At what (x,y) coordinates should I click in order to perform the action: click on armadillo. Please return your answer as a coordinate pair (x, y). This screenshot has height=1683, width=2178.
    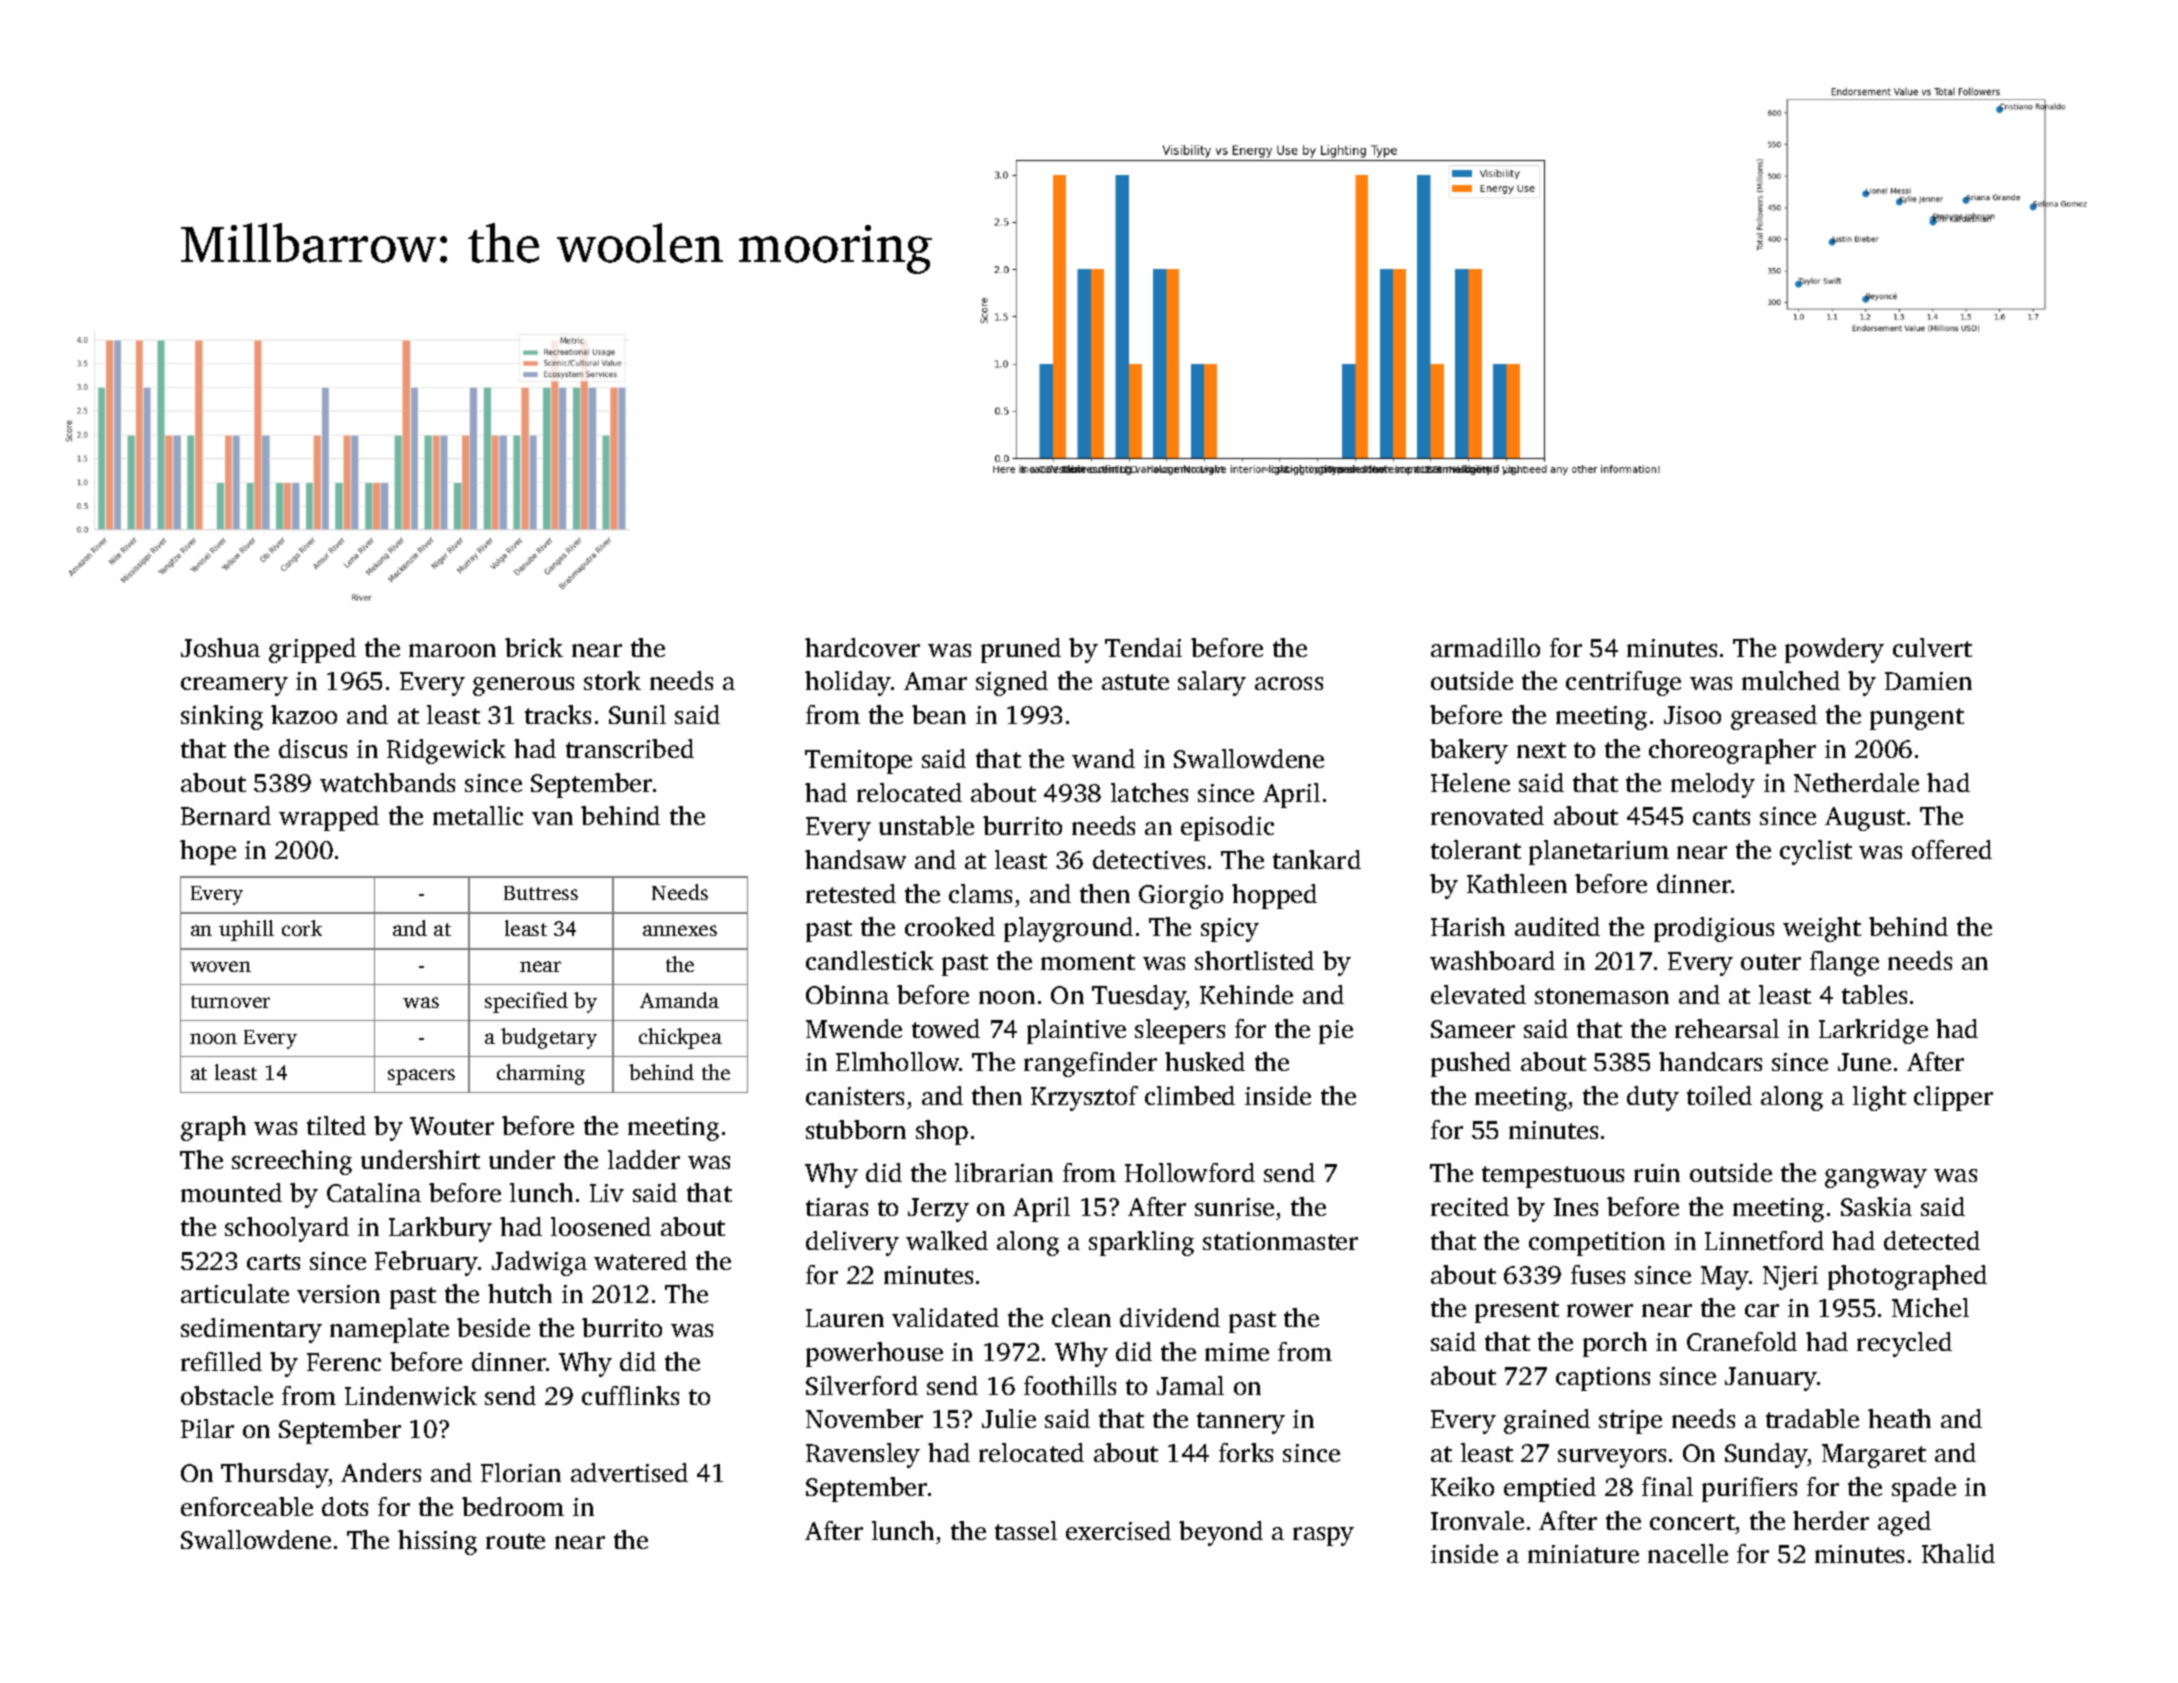
    Looking at the image, I should click on (1485, 647).
